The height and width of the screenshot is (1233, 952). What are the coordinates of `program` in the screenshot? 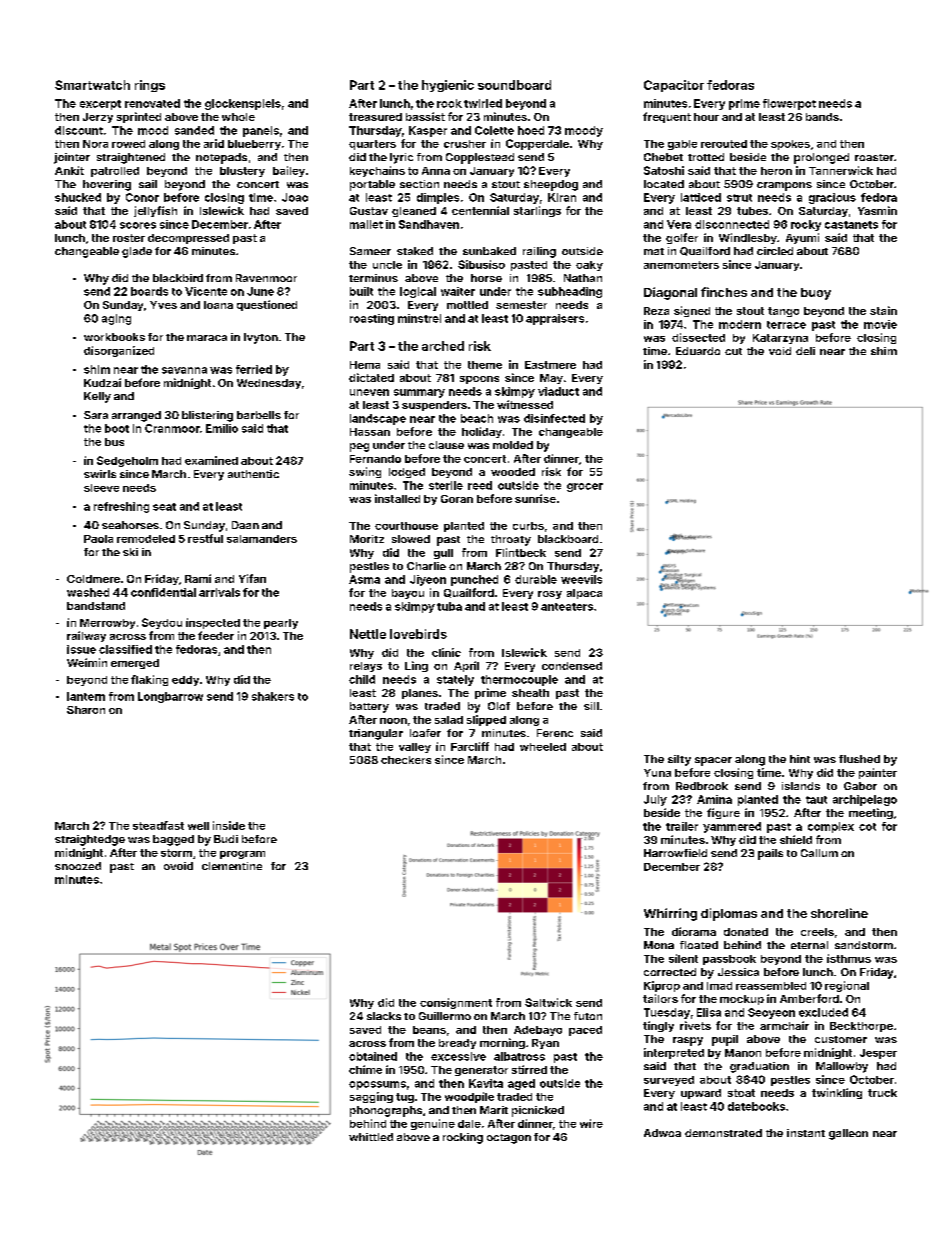 It's located at (242, 855).
